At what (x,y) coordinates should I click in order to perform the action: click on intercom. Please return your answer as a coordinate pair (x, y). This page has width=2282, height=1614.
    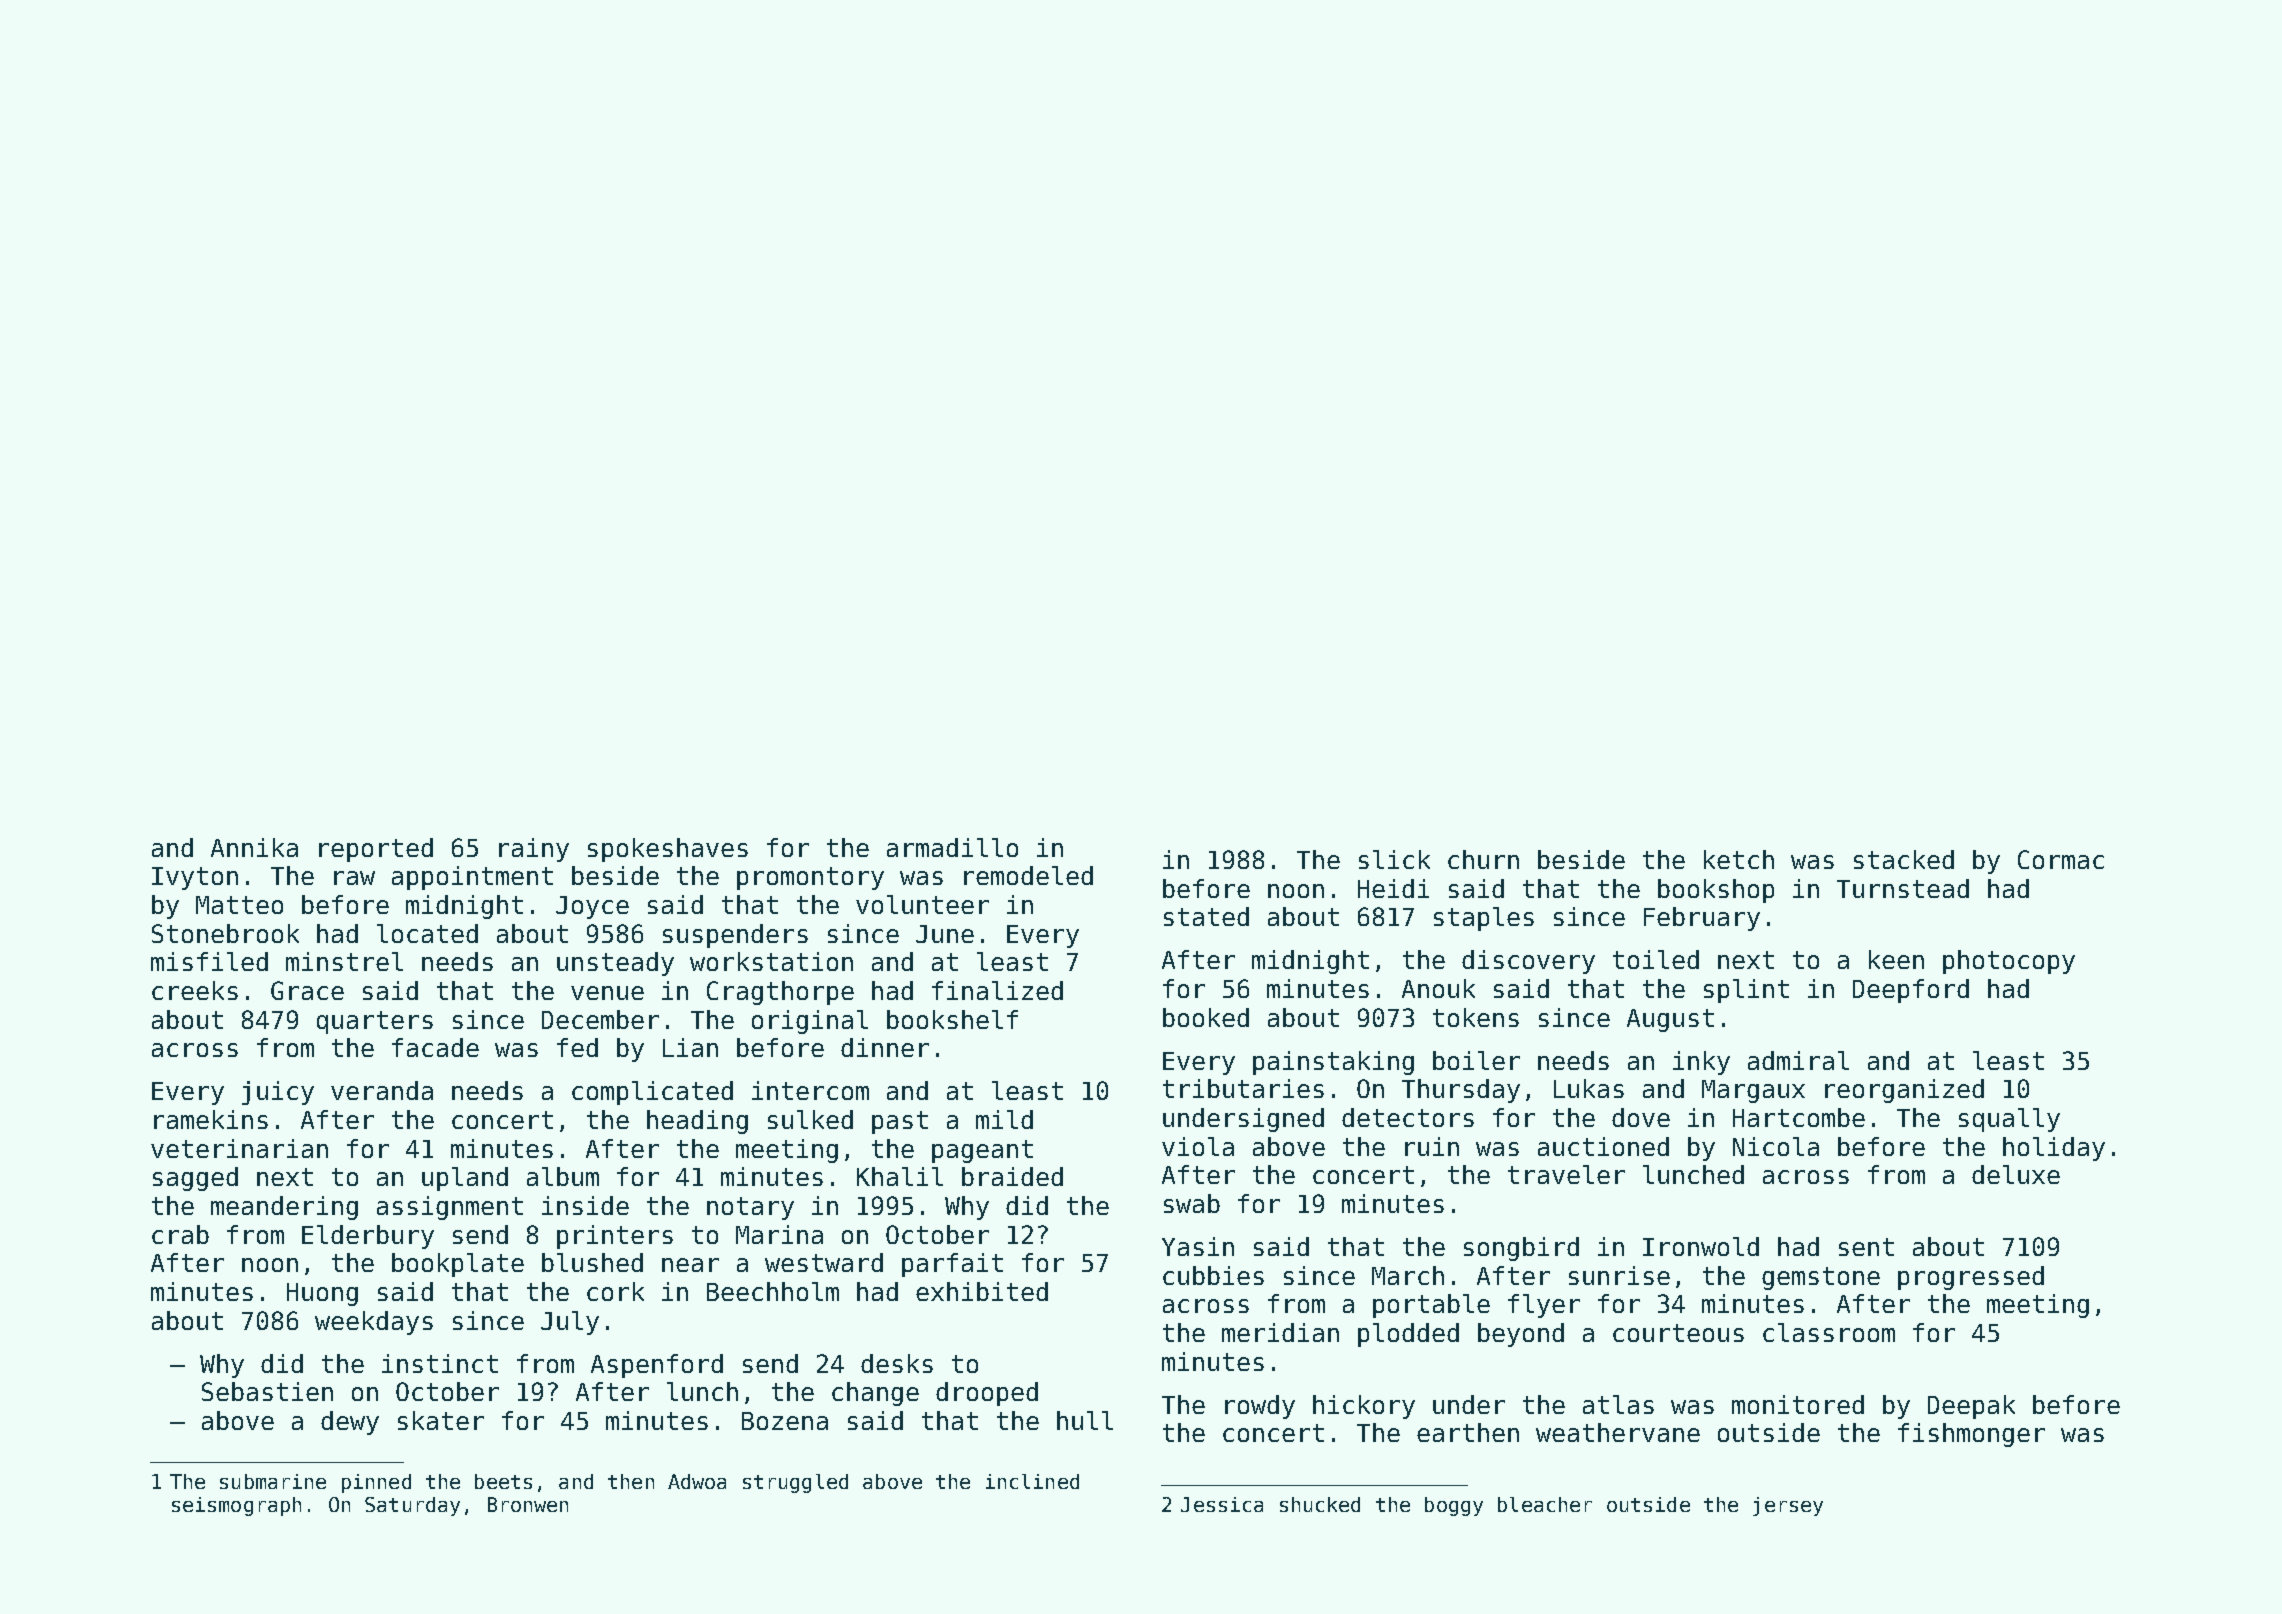
    Looking at the image, I should click on (810, 1090).
